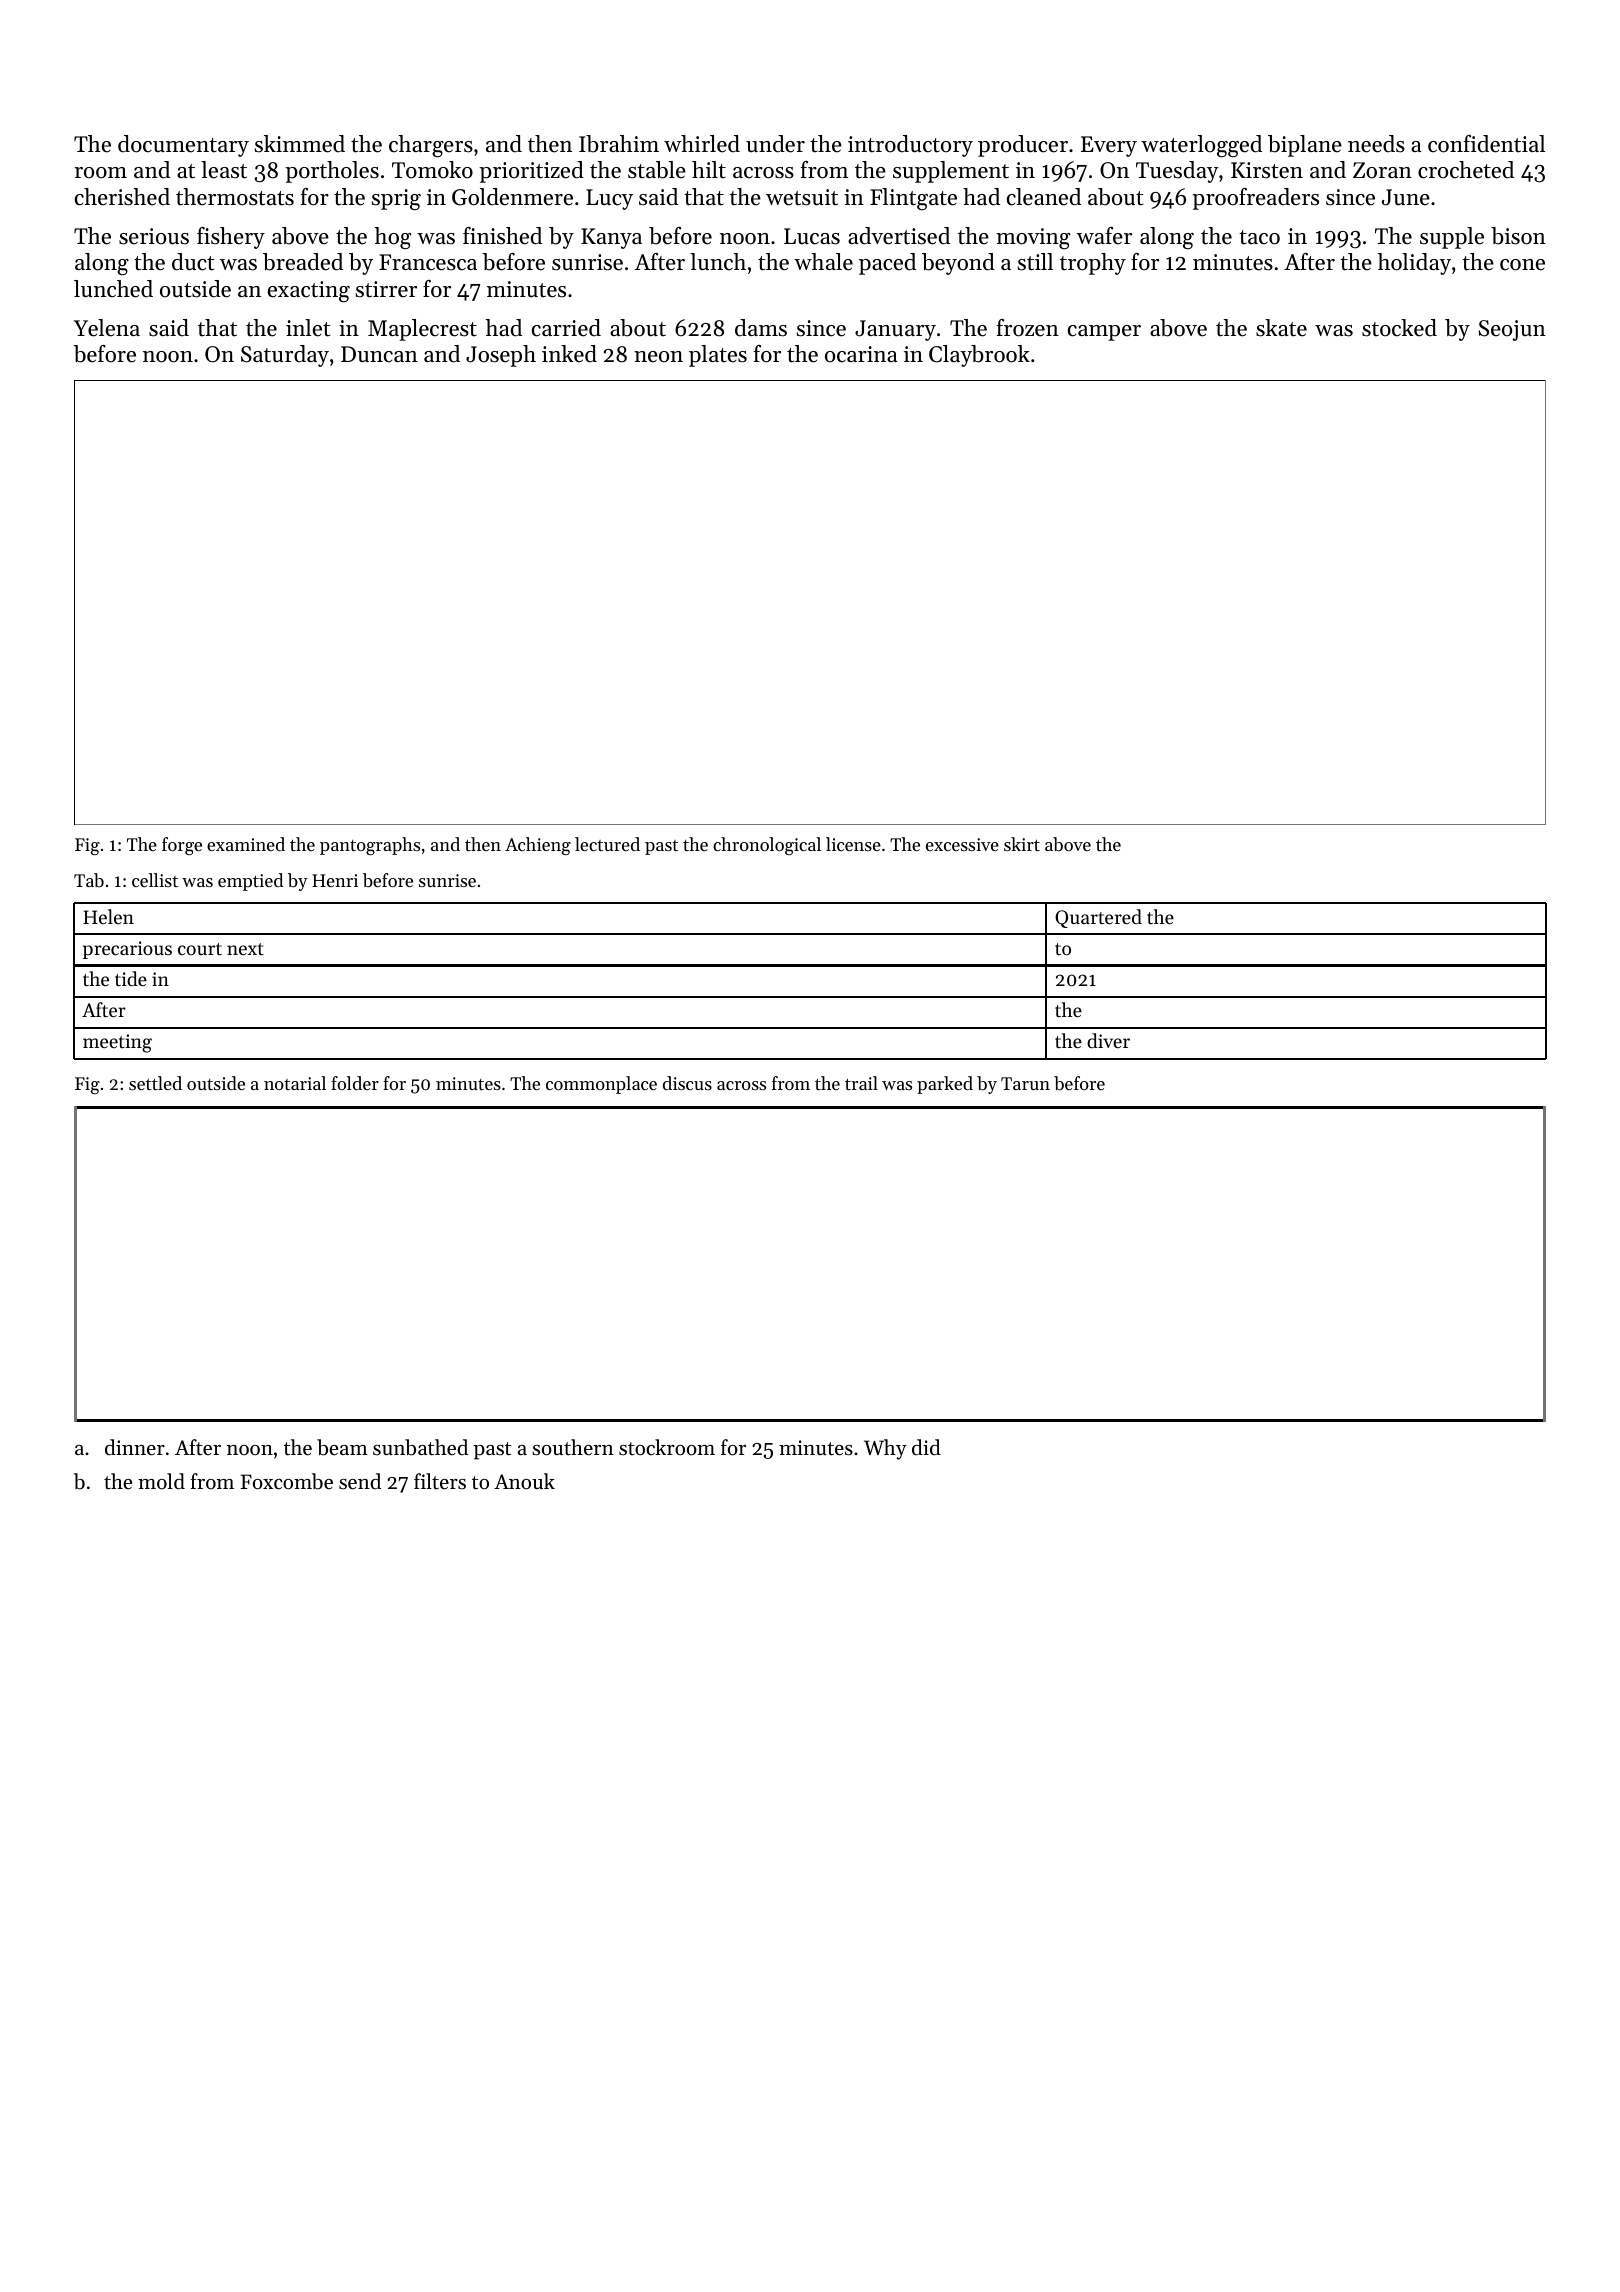  I want to click on documentary, so click(183, 146).
